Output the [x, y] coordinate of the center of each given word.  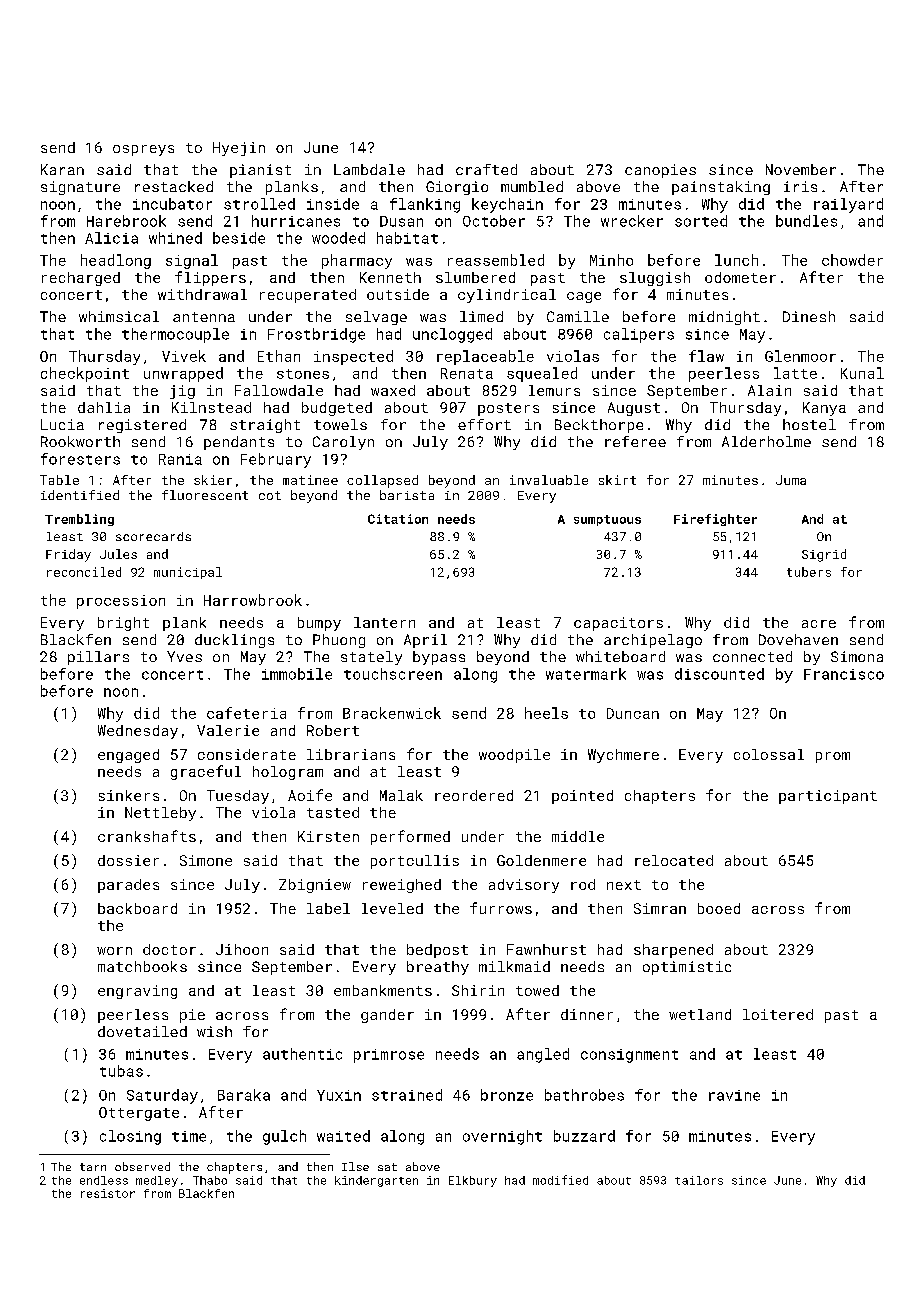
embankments [383, 990]
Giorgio [457, 188]
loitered [778, 1014]
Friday [68, 555]
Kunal [862, 373]
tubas [121, 1071]
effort [484, 424]
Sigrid [824, 555]
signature [80, 188]
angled [543, 1055]
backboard [137, 908]
